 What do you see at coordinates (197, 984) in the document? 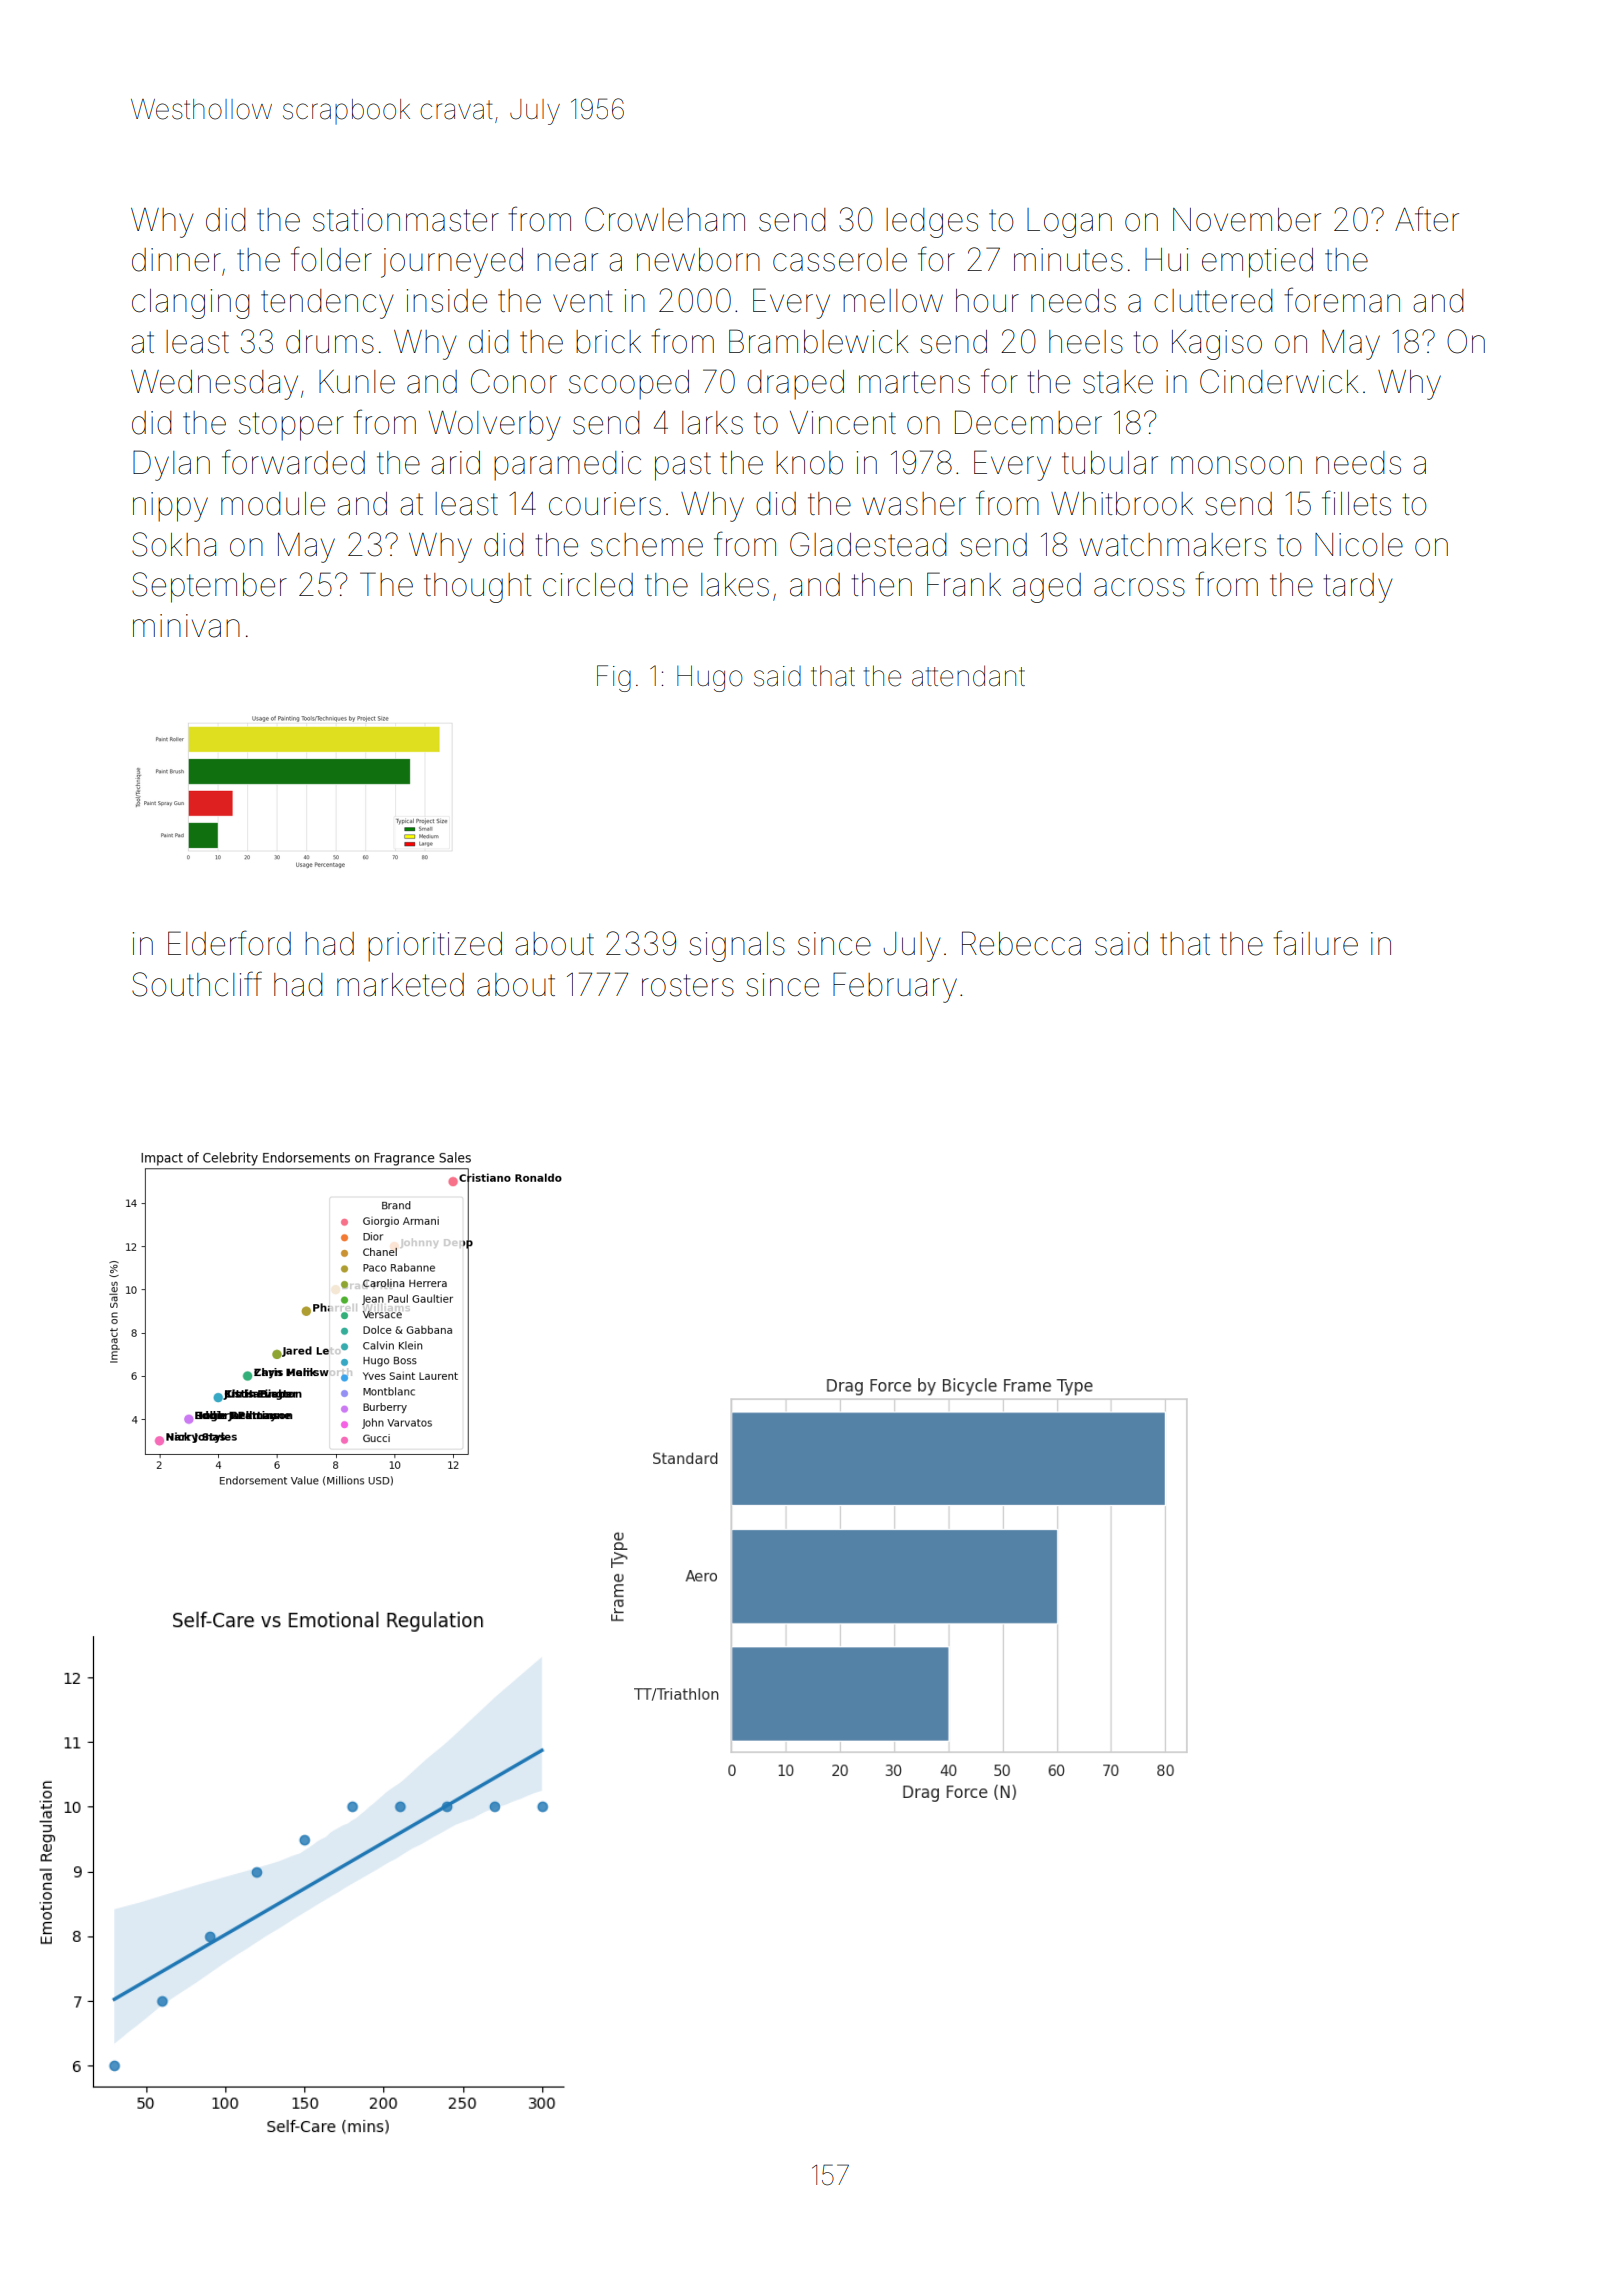
I see `Southcliff` at bounding box center [197, 984].
